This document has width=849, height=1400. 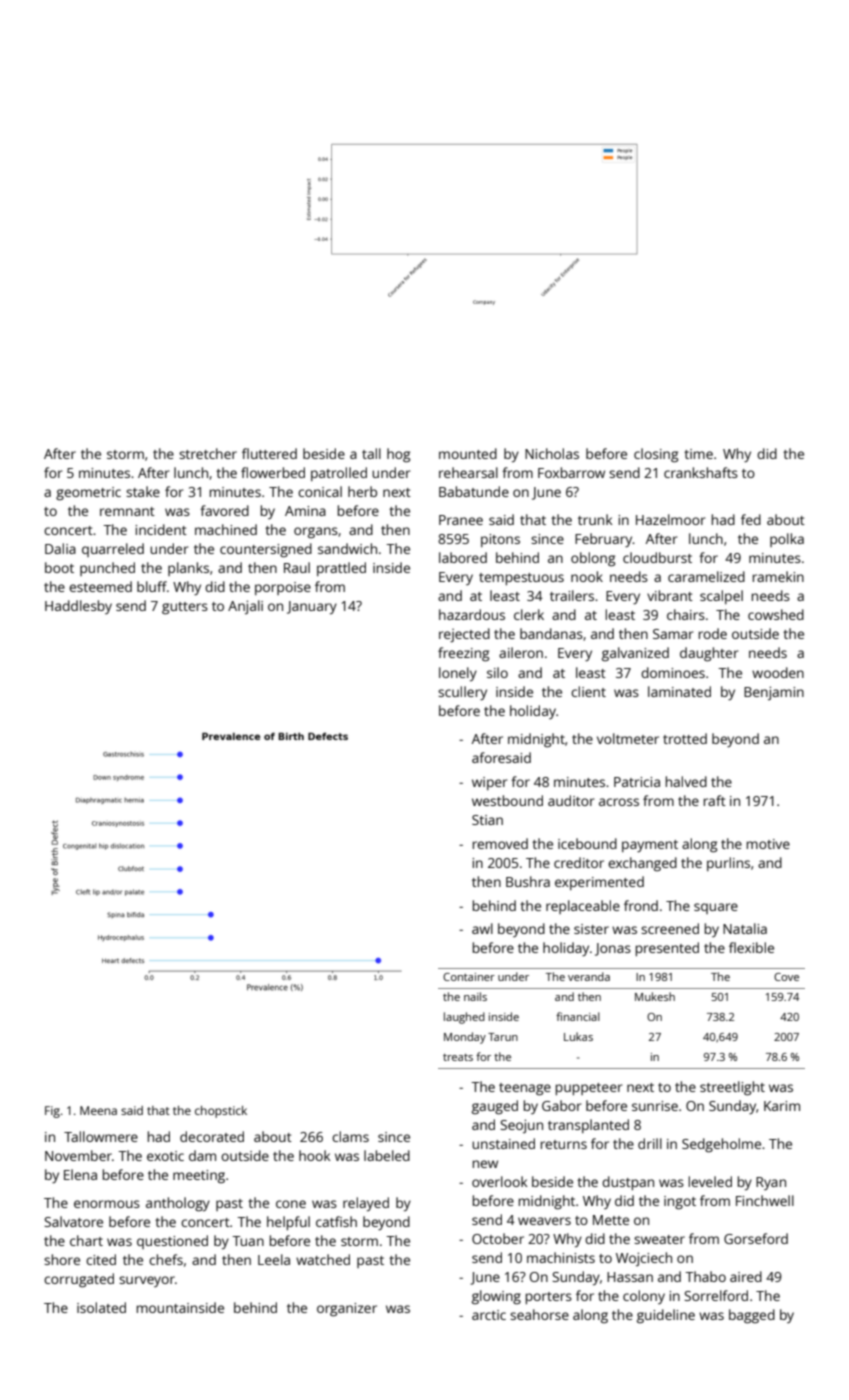 What do you see at coordinates (768, 844) in the document?
I see `motive` at bounding box center [768, 844].
